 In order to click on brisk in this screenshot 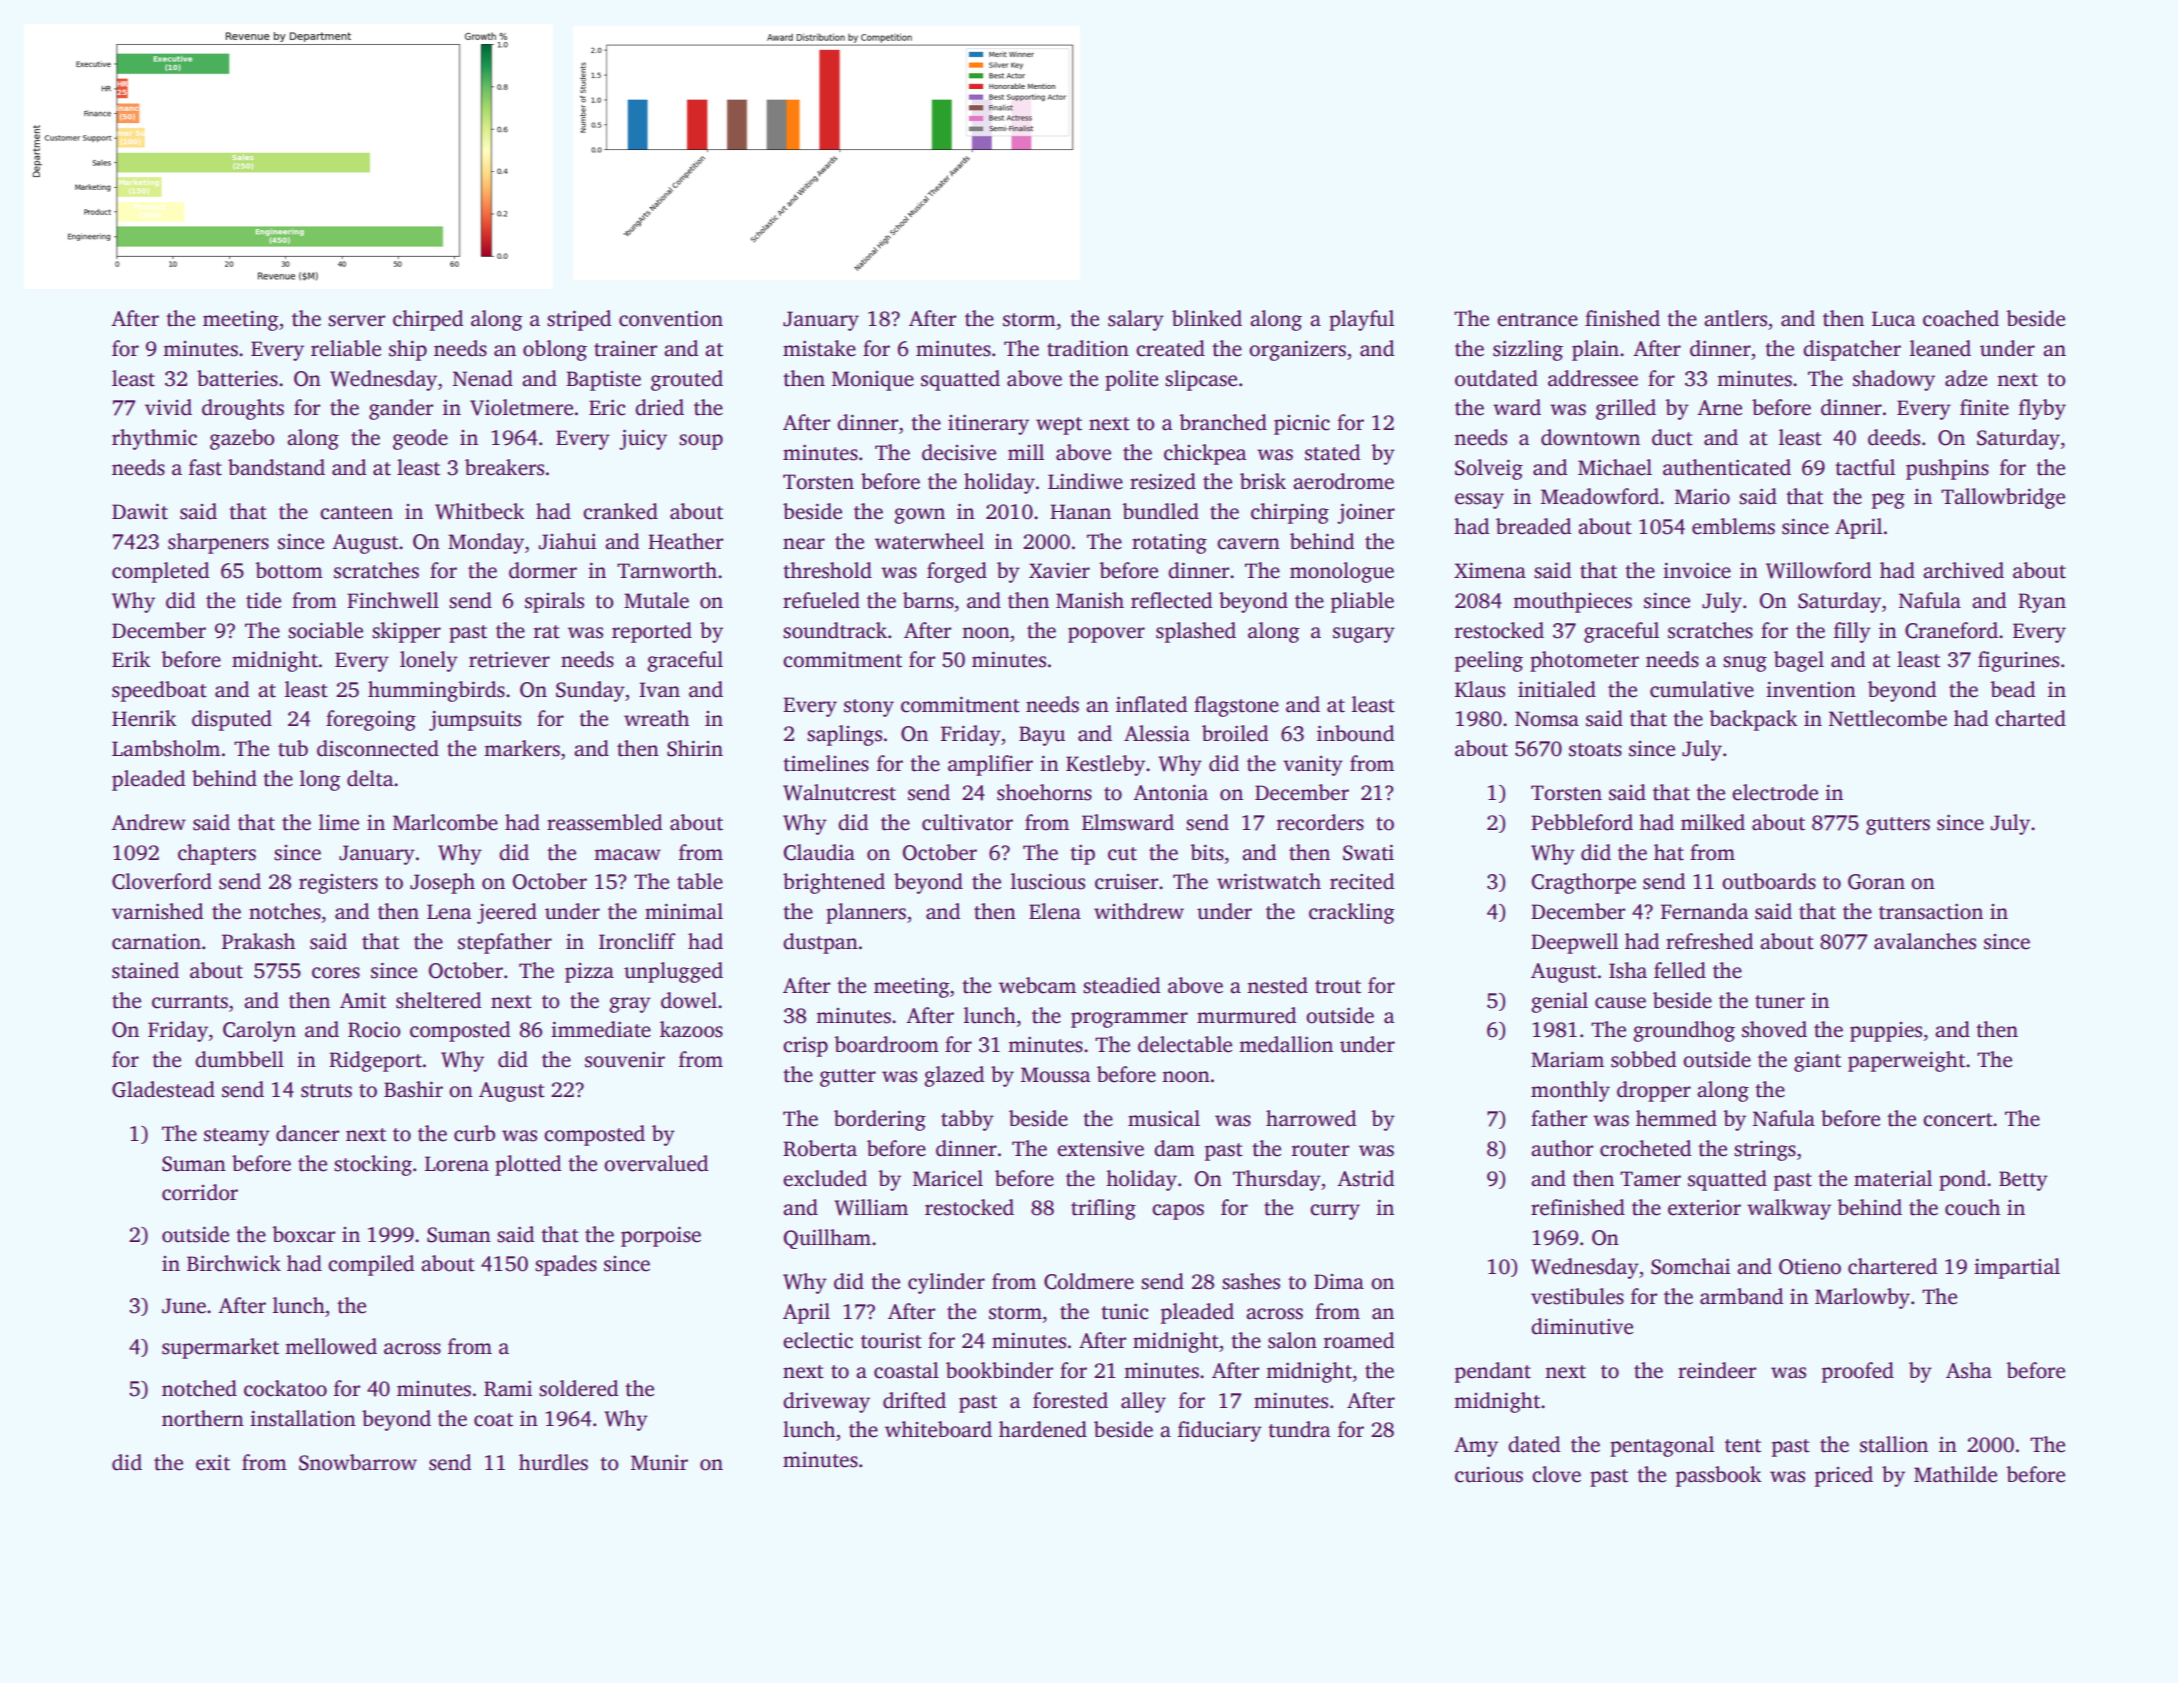, I will do `click(1263, 481)`.
